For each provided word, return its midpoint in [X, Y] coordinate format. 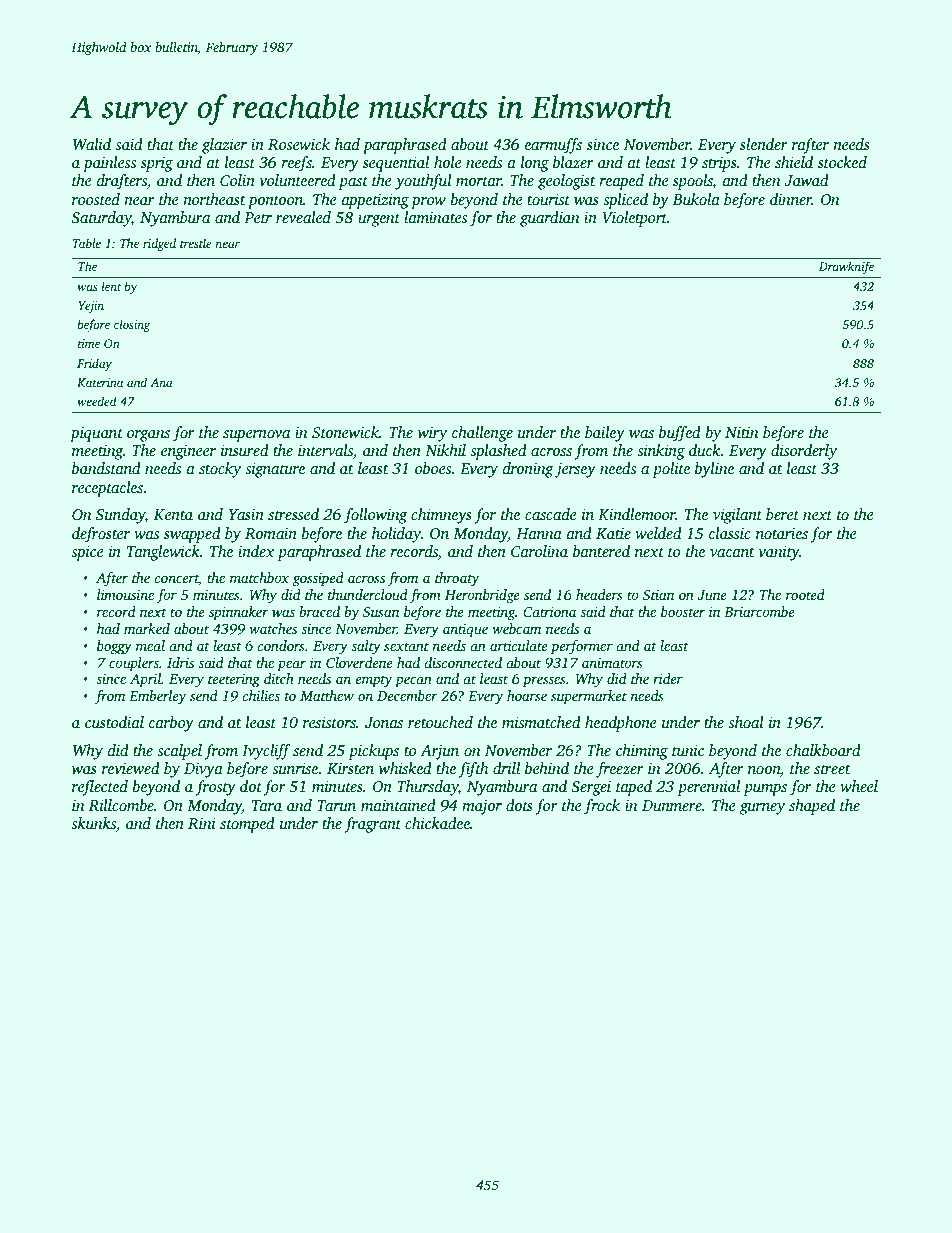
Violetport [634, 219]
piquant [96, 434]
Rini [202, 823]
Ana [161, 382]
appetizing [375, 201]
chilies [261, 695]
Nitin [742, 432]
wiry [433, 434]
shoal [746, 722]
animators [612, 663]
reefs [296, 164]
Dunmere [672, 805]
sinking [661, 452]
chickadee [437, 823]
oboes [433, 468]
